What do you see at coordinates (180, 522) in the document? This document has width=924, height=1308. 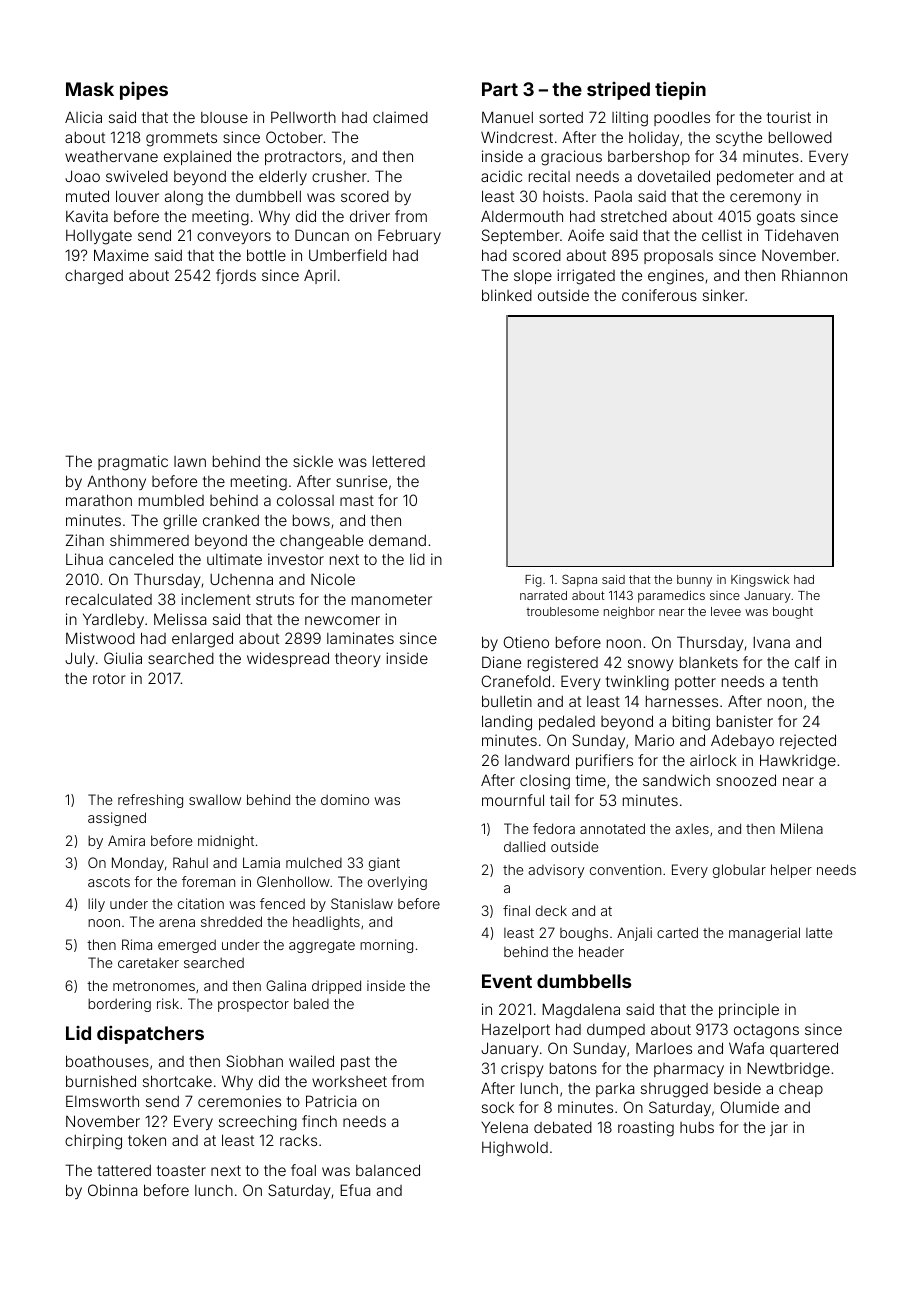 I see `grille` at bounding box center [180, 522].
